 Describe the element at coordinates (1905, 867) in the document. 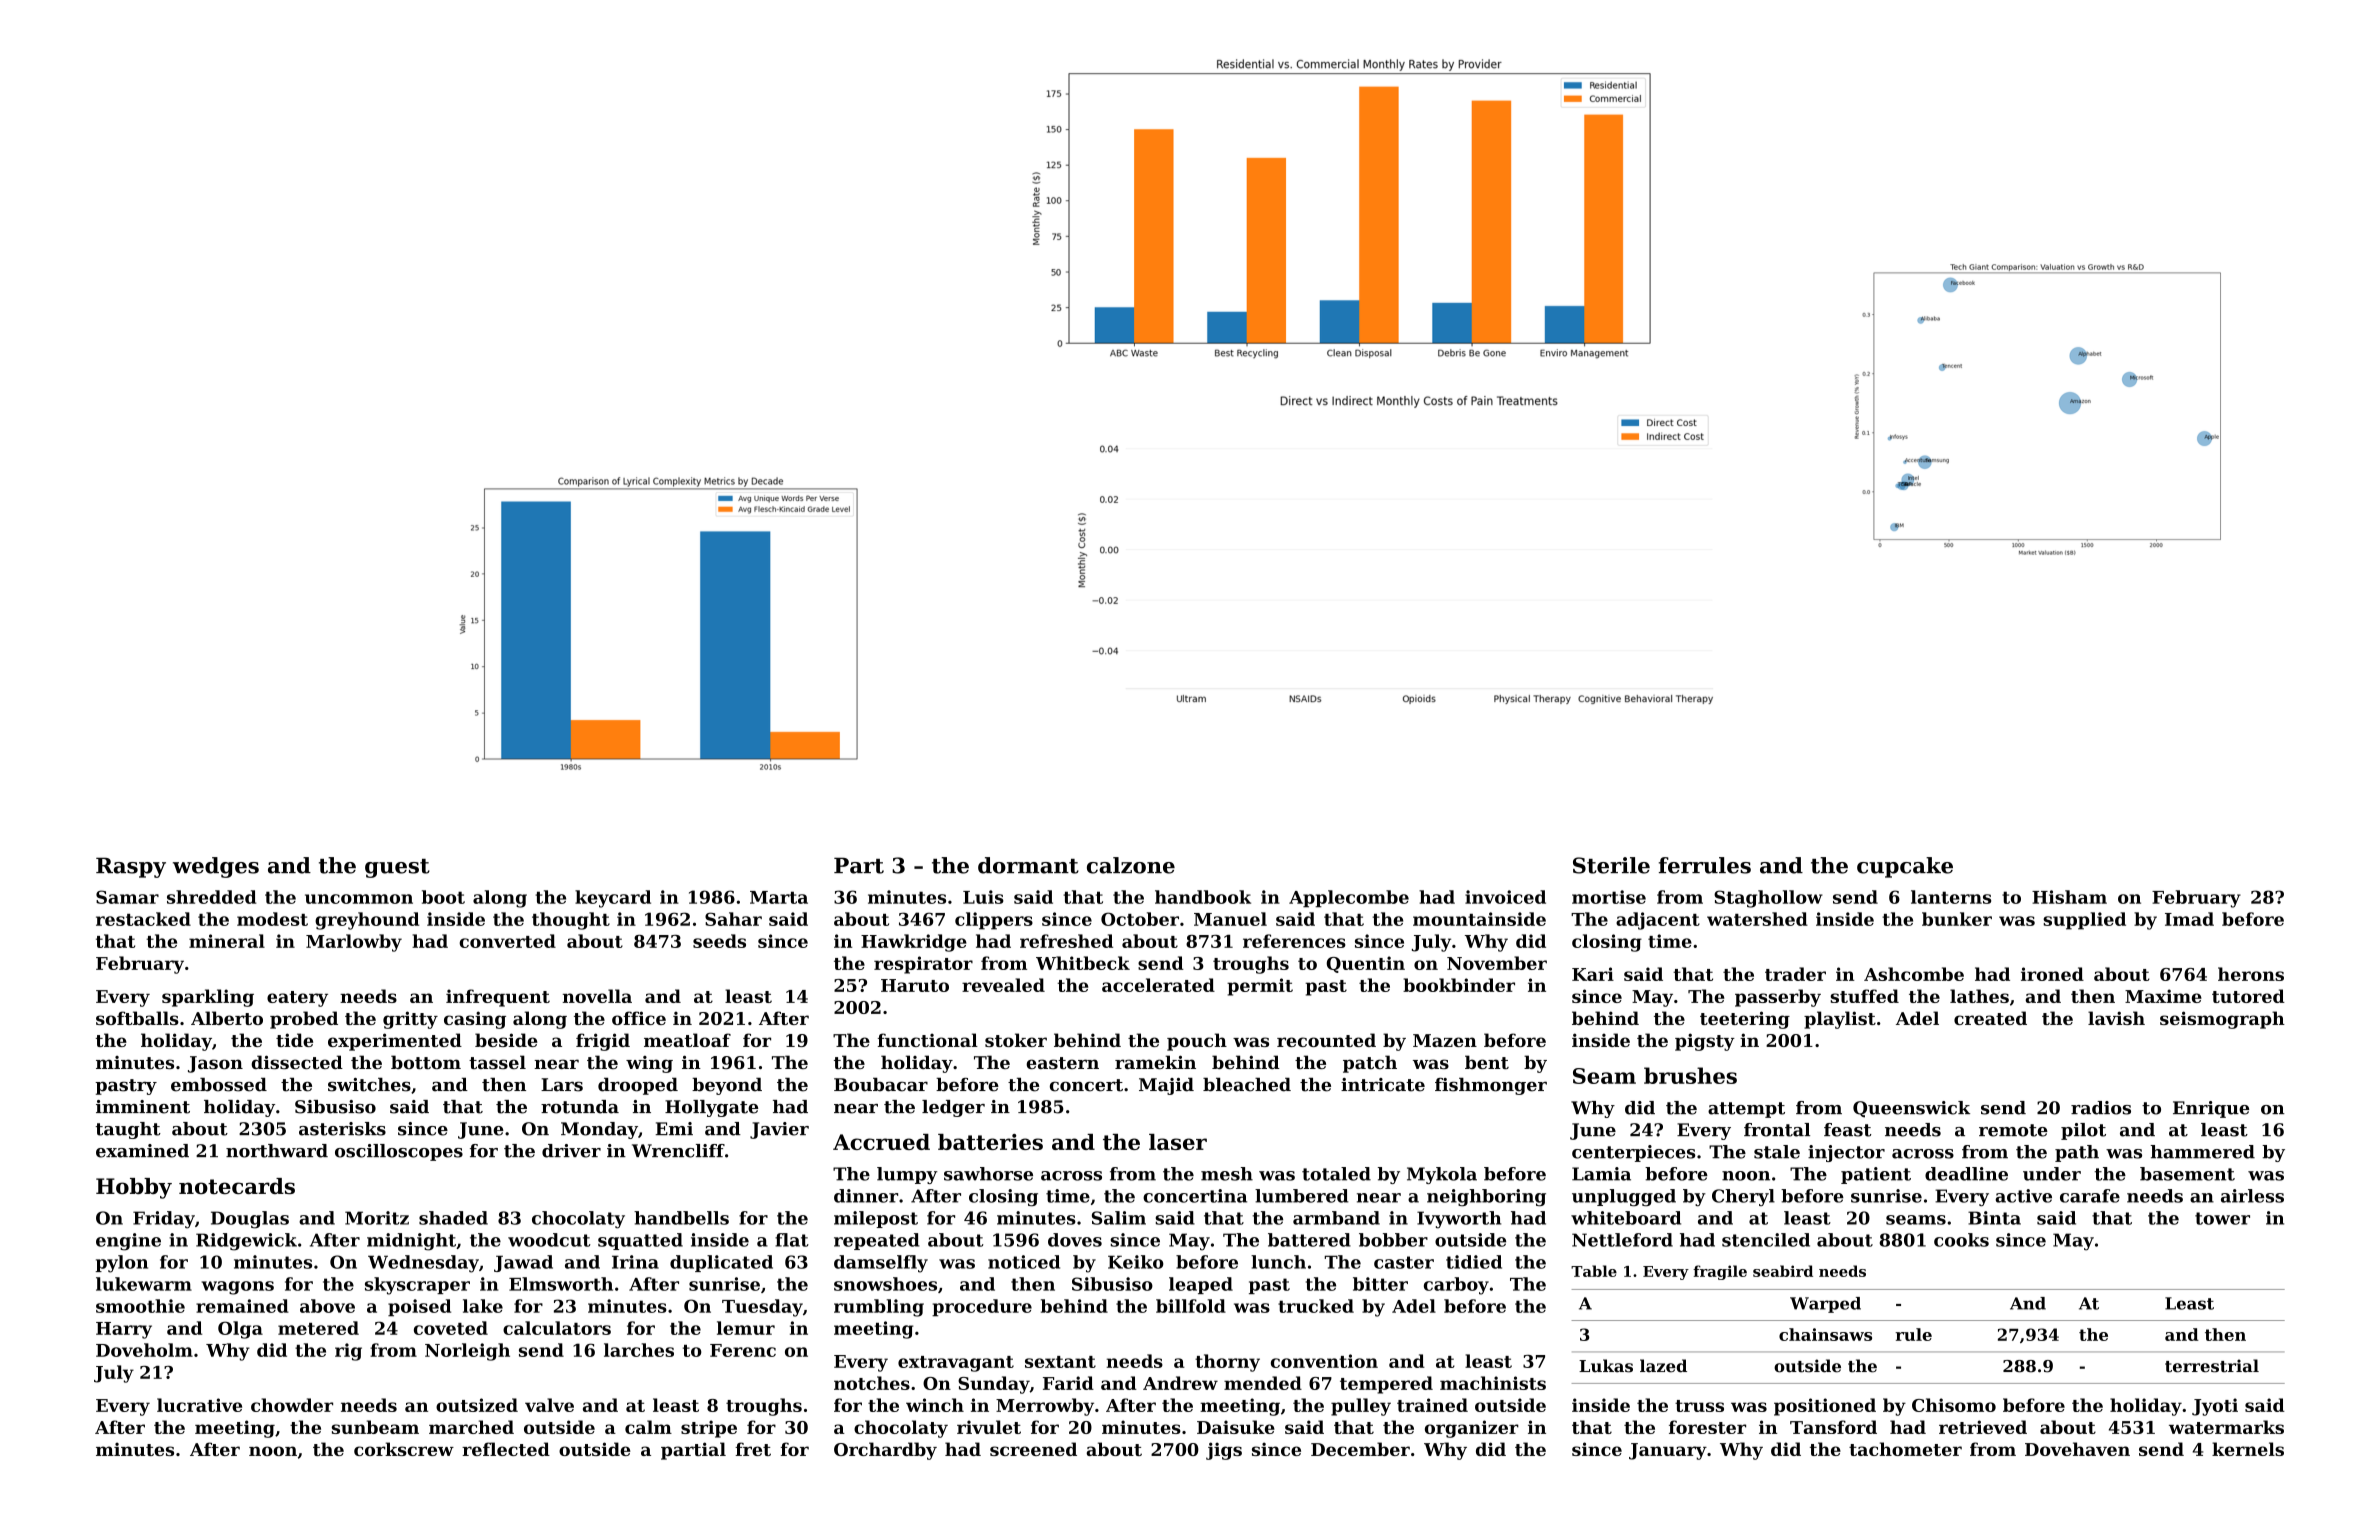

I see `cupcake` at that location.
